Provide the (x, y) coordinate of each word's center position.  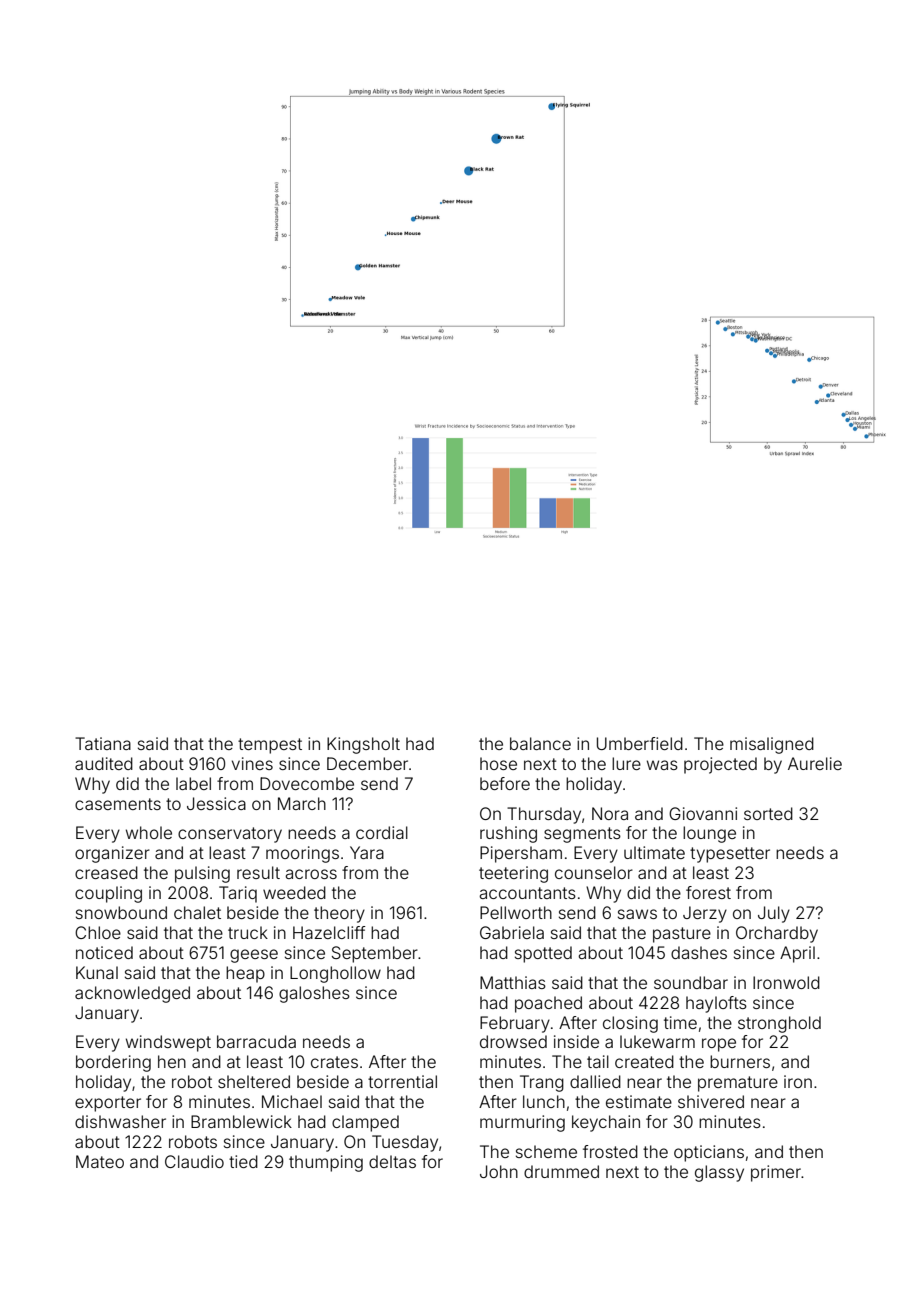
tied (243, 1161)
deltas (392, 1161)
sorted (768, 813)
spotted (543, 954)
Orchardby (777, 934)
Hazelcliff (329, 932)
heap (245, 974)
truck (248, 932)
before (505, 783)
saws (637, 914)
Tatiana (103, 743)
